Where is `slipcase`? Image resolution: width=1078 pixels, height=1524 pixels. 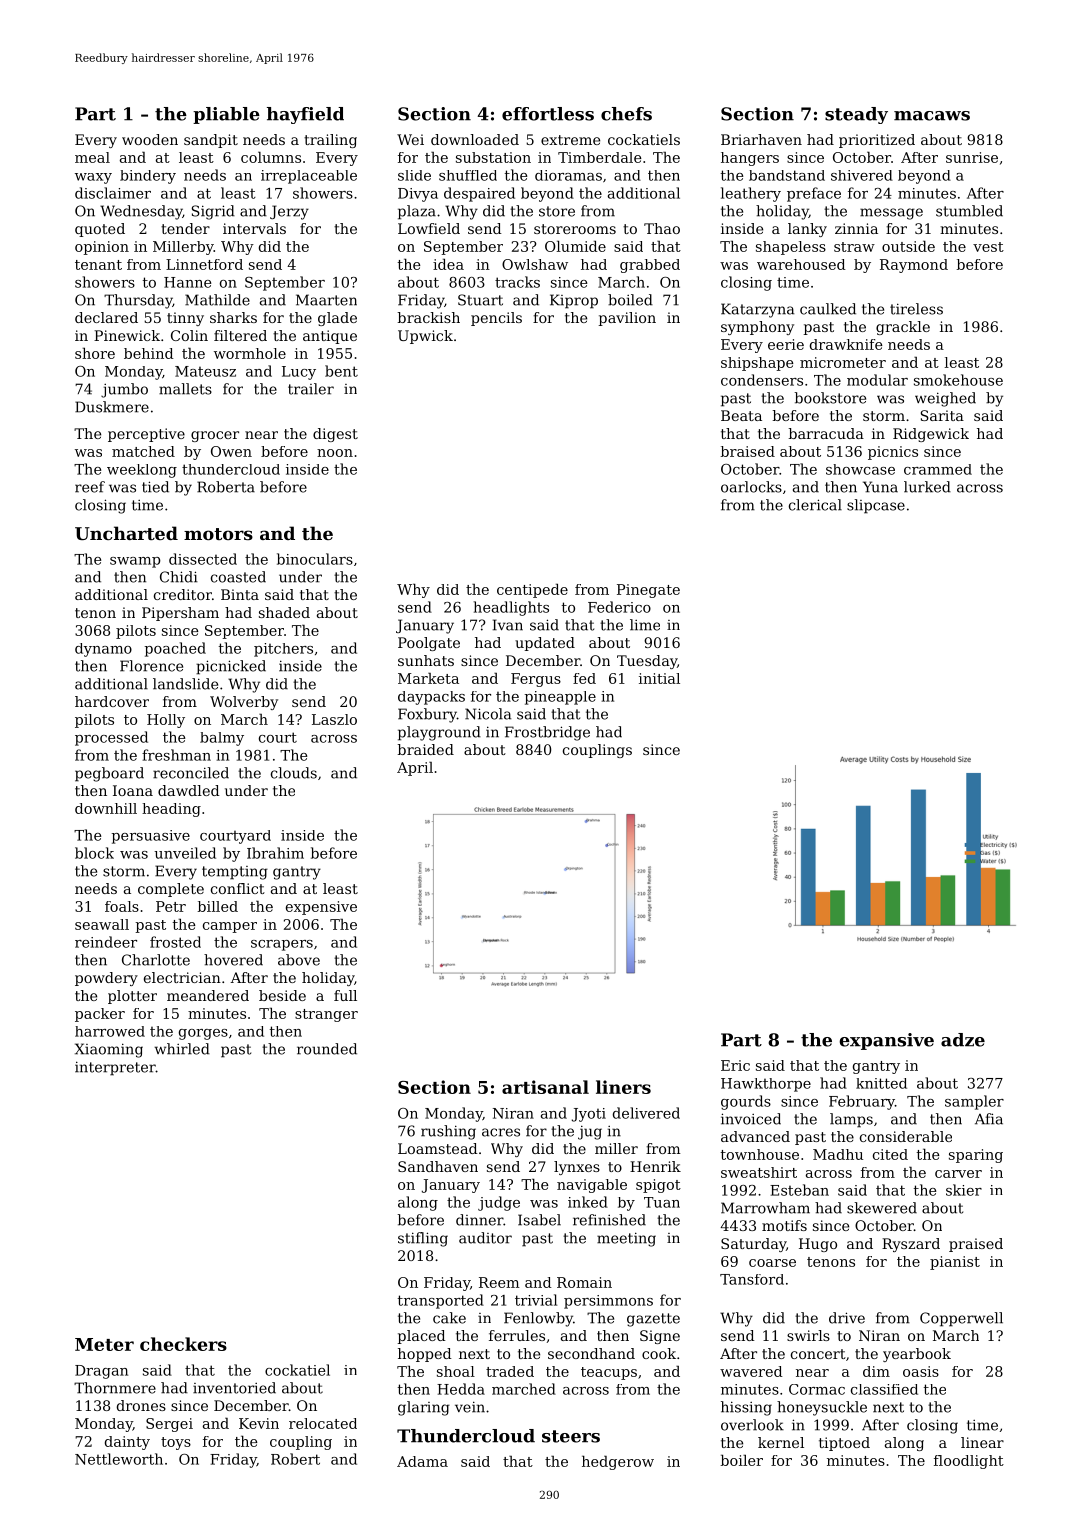
slipcase is located at coordinates (876, 506).
